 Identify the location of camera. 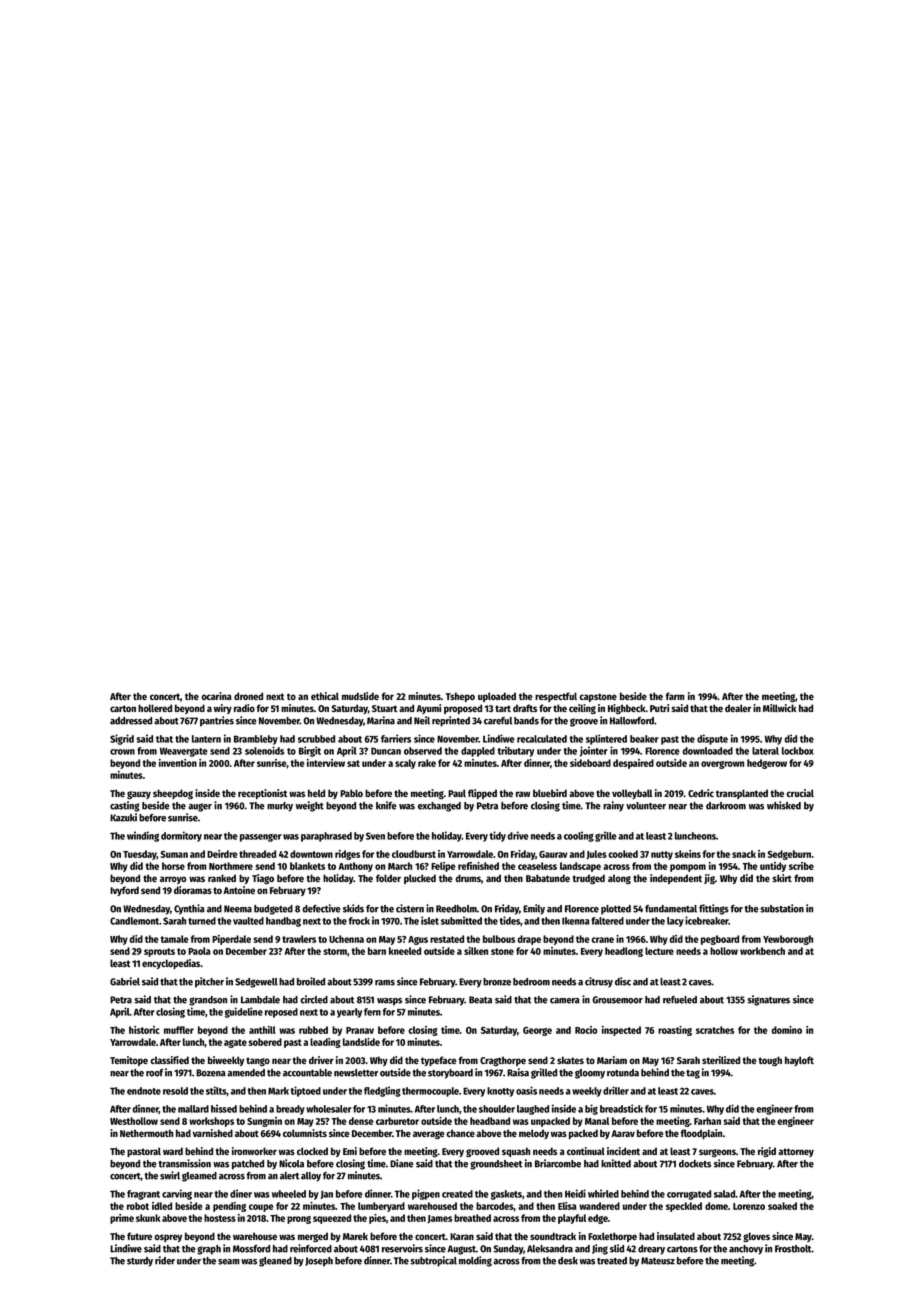
(565, 1001).
